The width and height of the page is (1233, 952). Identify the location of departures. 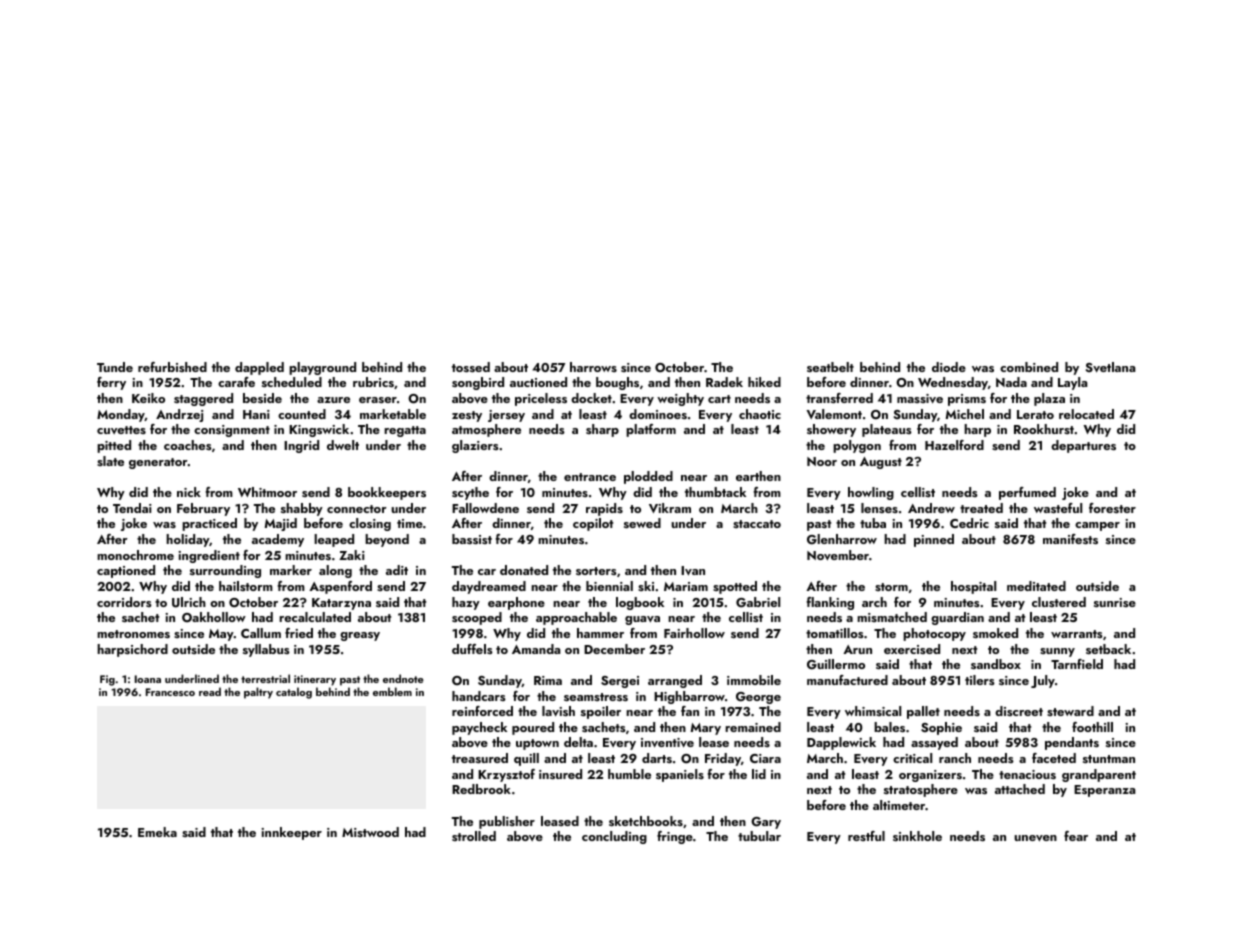
(1083, 446).
